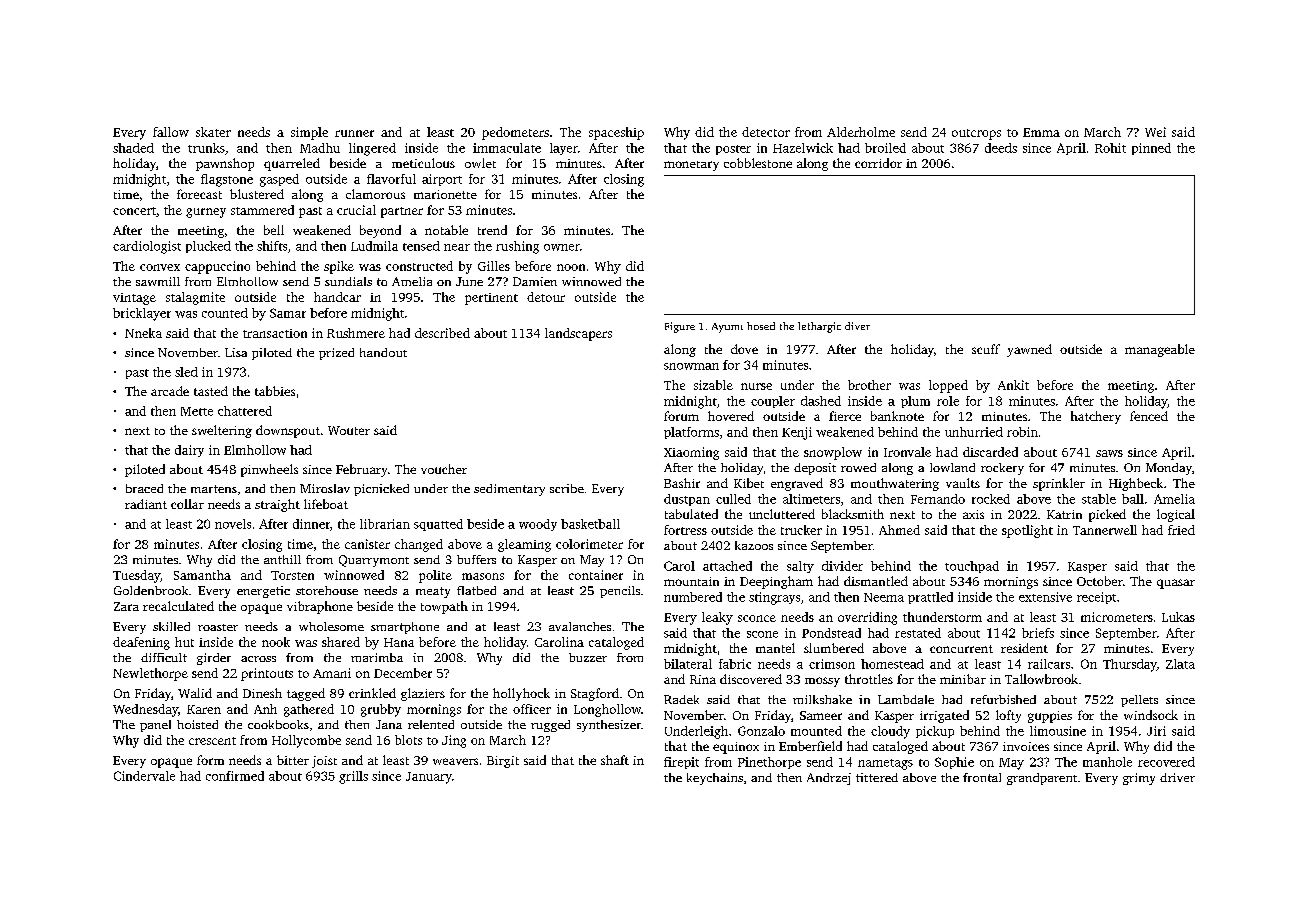 This screenshot has height=924, width=1308. I want to click on Lukas, so click(1178, 617).
